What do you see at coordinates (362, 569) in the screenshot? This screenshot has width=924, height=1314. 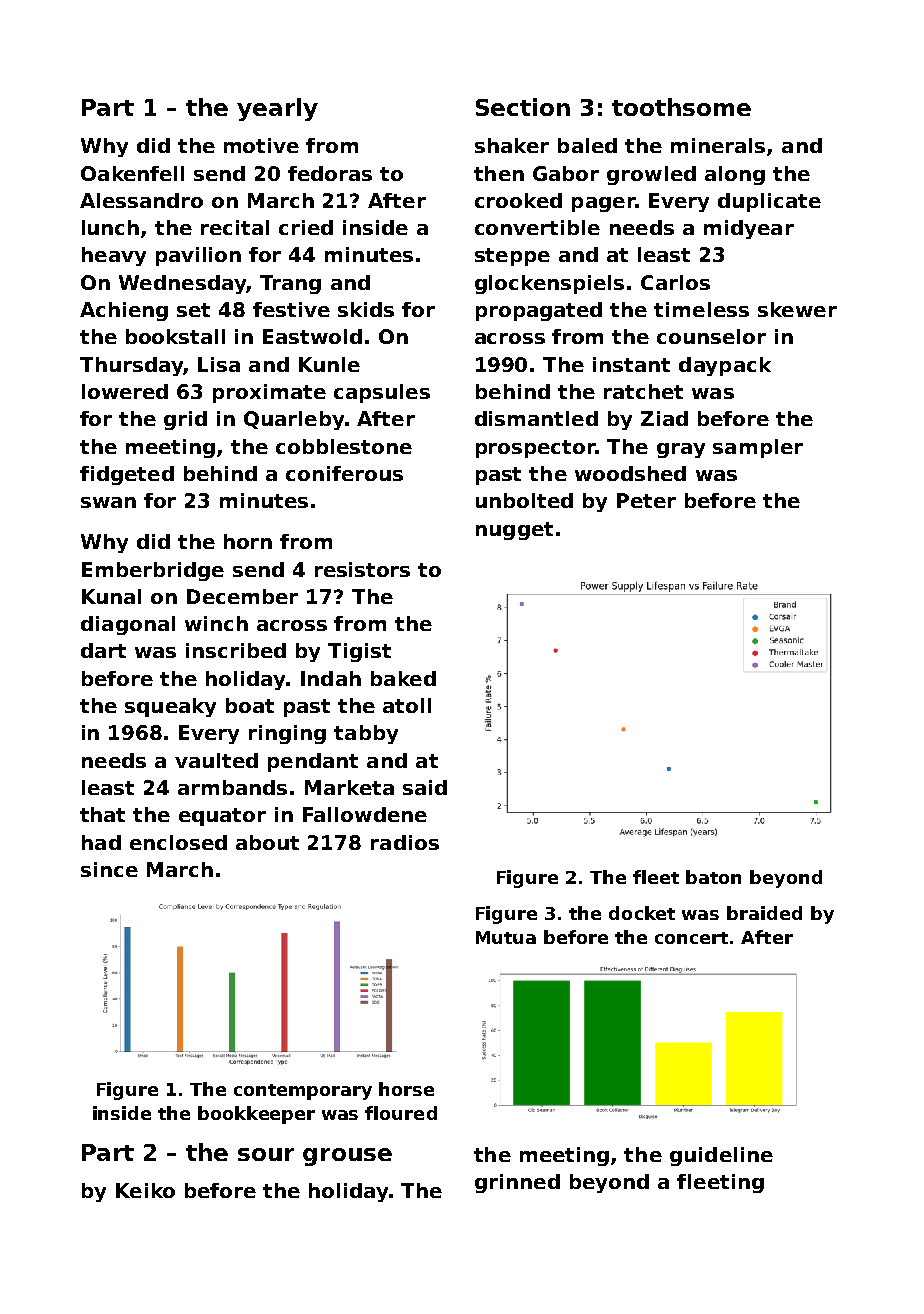 I see `resistors` at bounding box center [362, 569].
